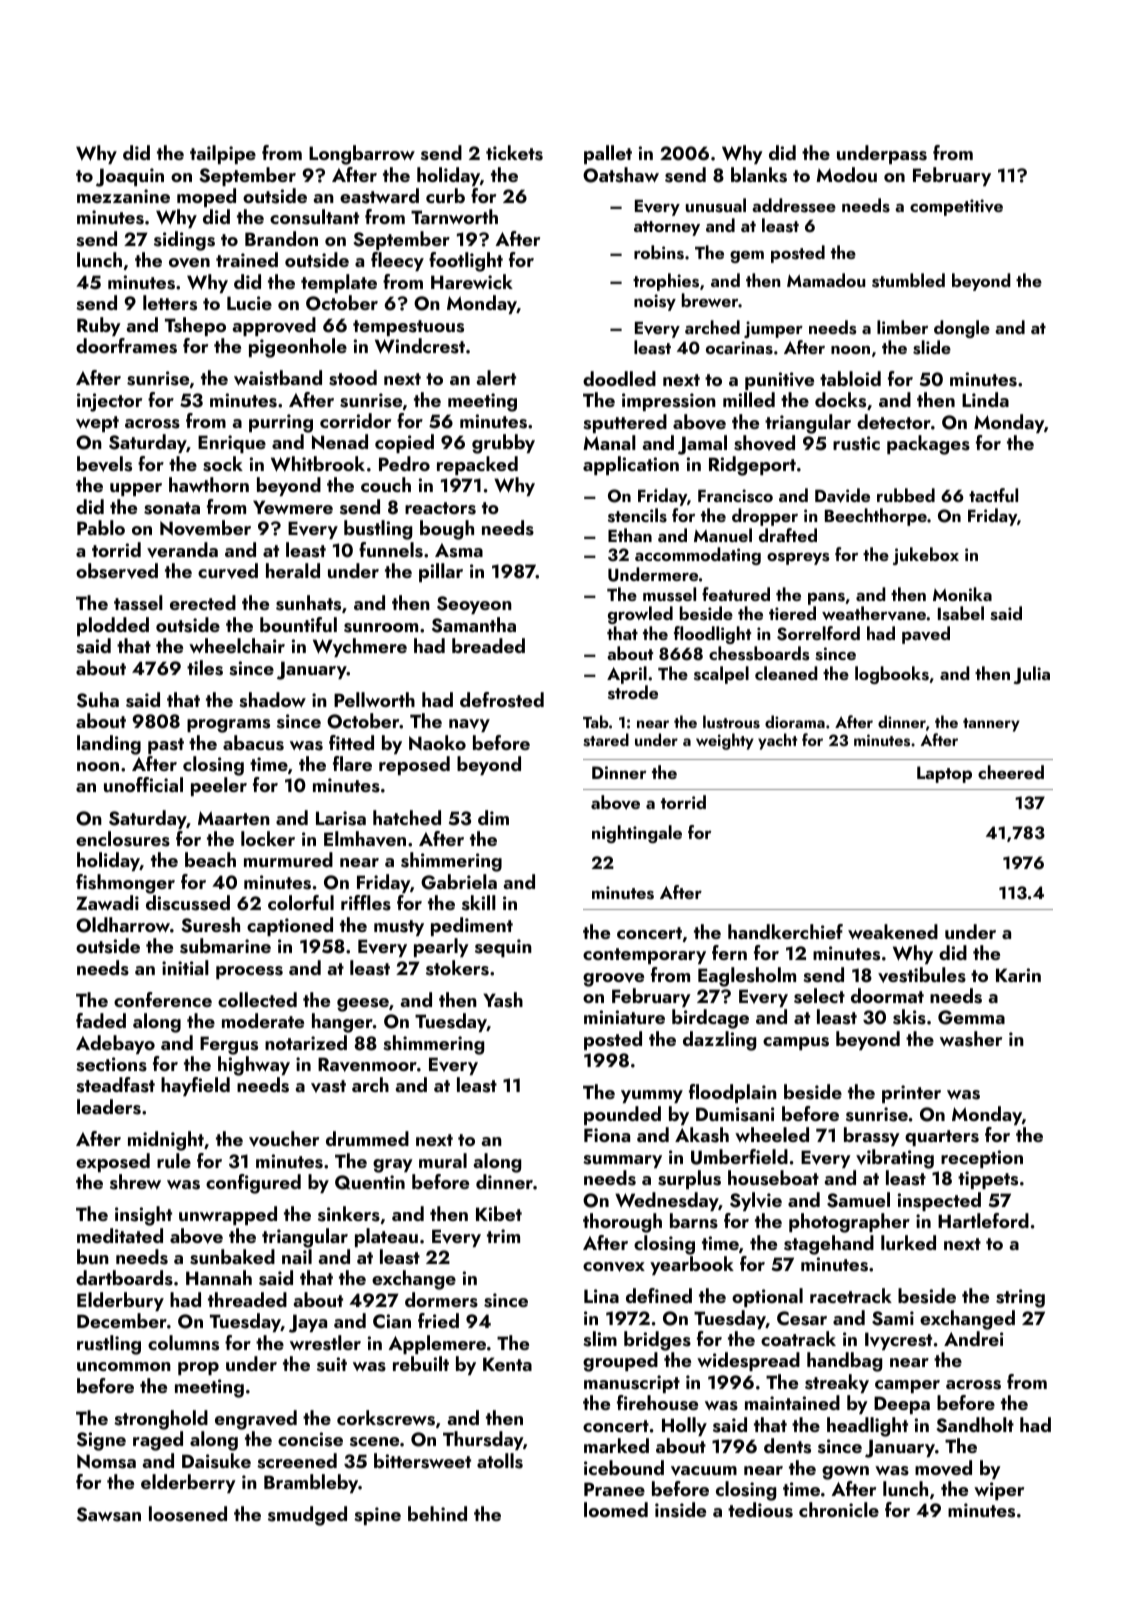 The height and width of the screenshot is (1597, 1129). What do you see at coordinates (962, 329) in the screenshot?
I see `dongle` at bounding box center [962, 329].
